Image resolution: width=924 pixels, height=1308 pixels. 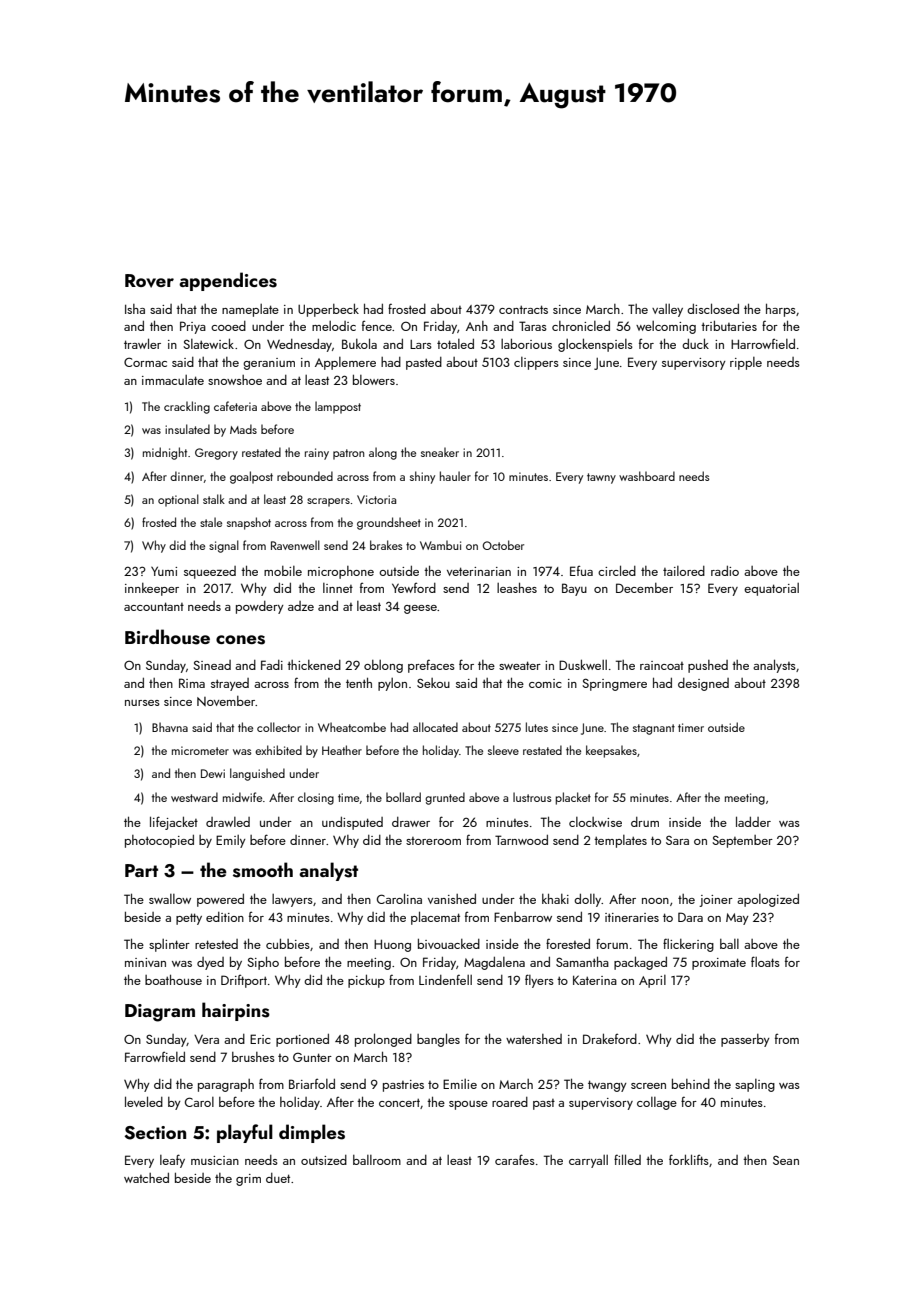 What do you see at coordinates (194, 797) in the screenshot?
I see `westward` at bounding box center [194, 797].
